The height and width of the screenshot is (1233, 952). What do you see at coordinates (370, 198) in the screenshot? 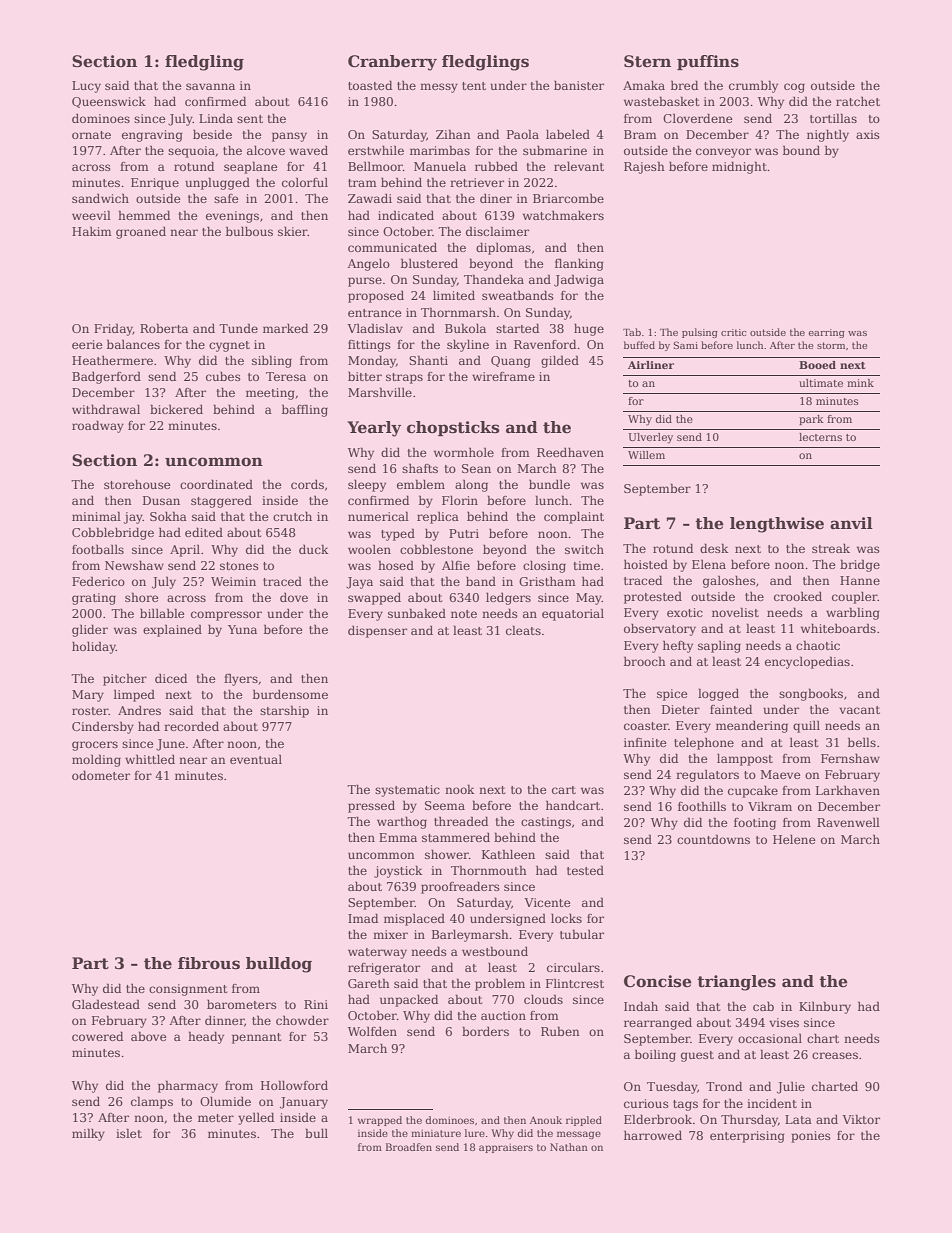
I see `Zawadi` at bounding box center [370, 198].
